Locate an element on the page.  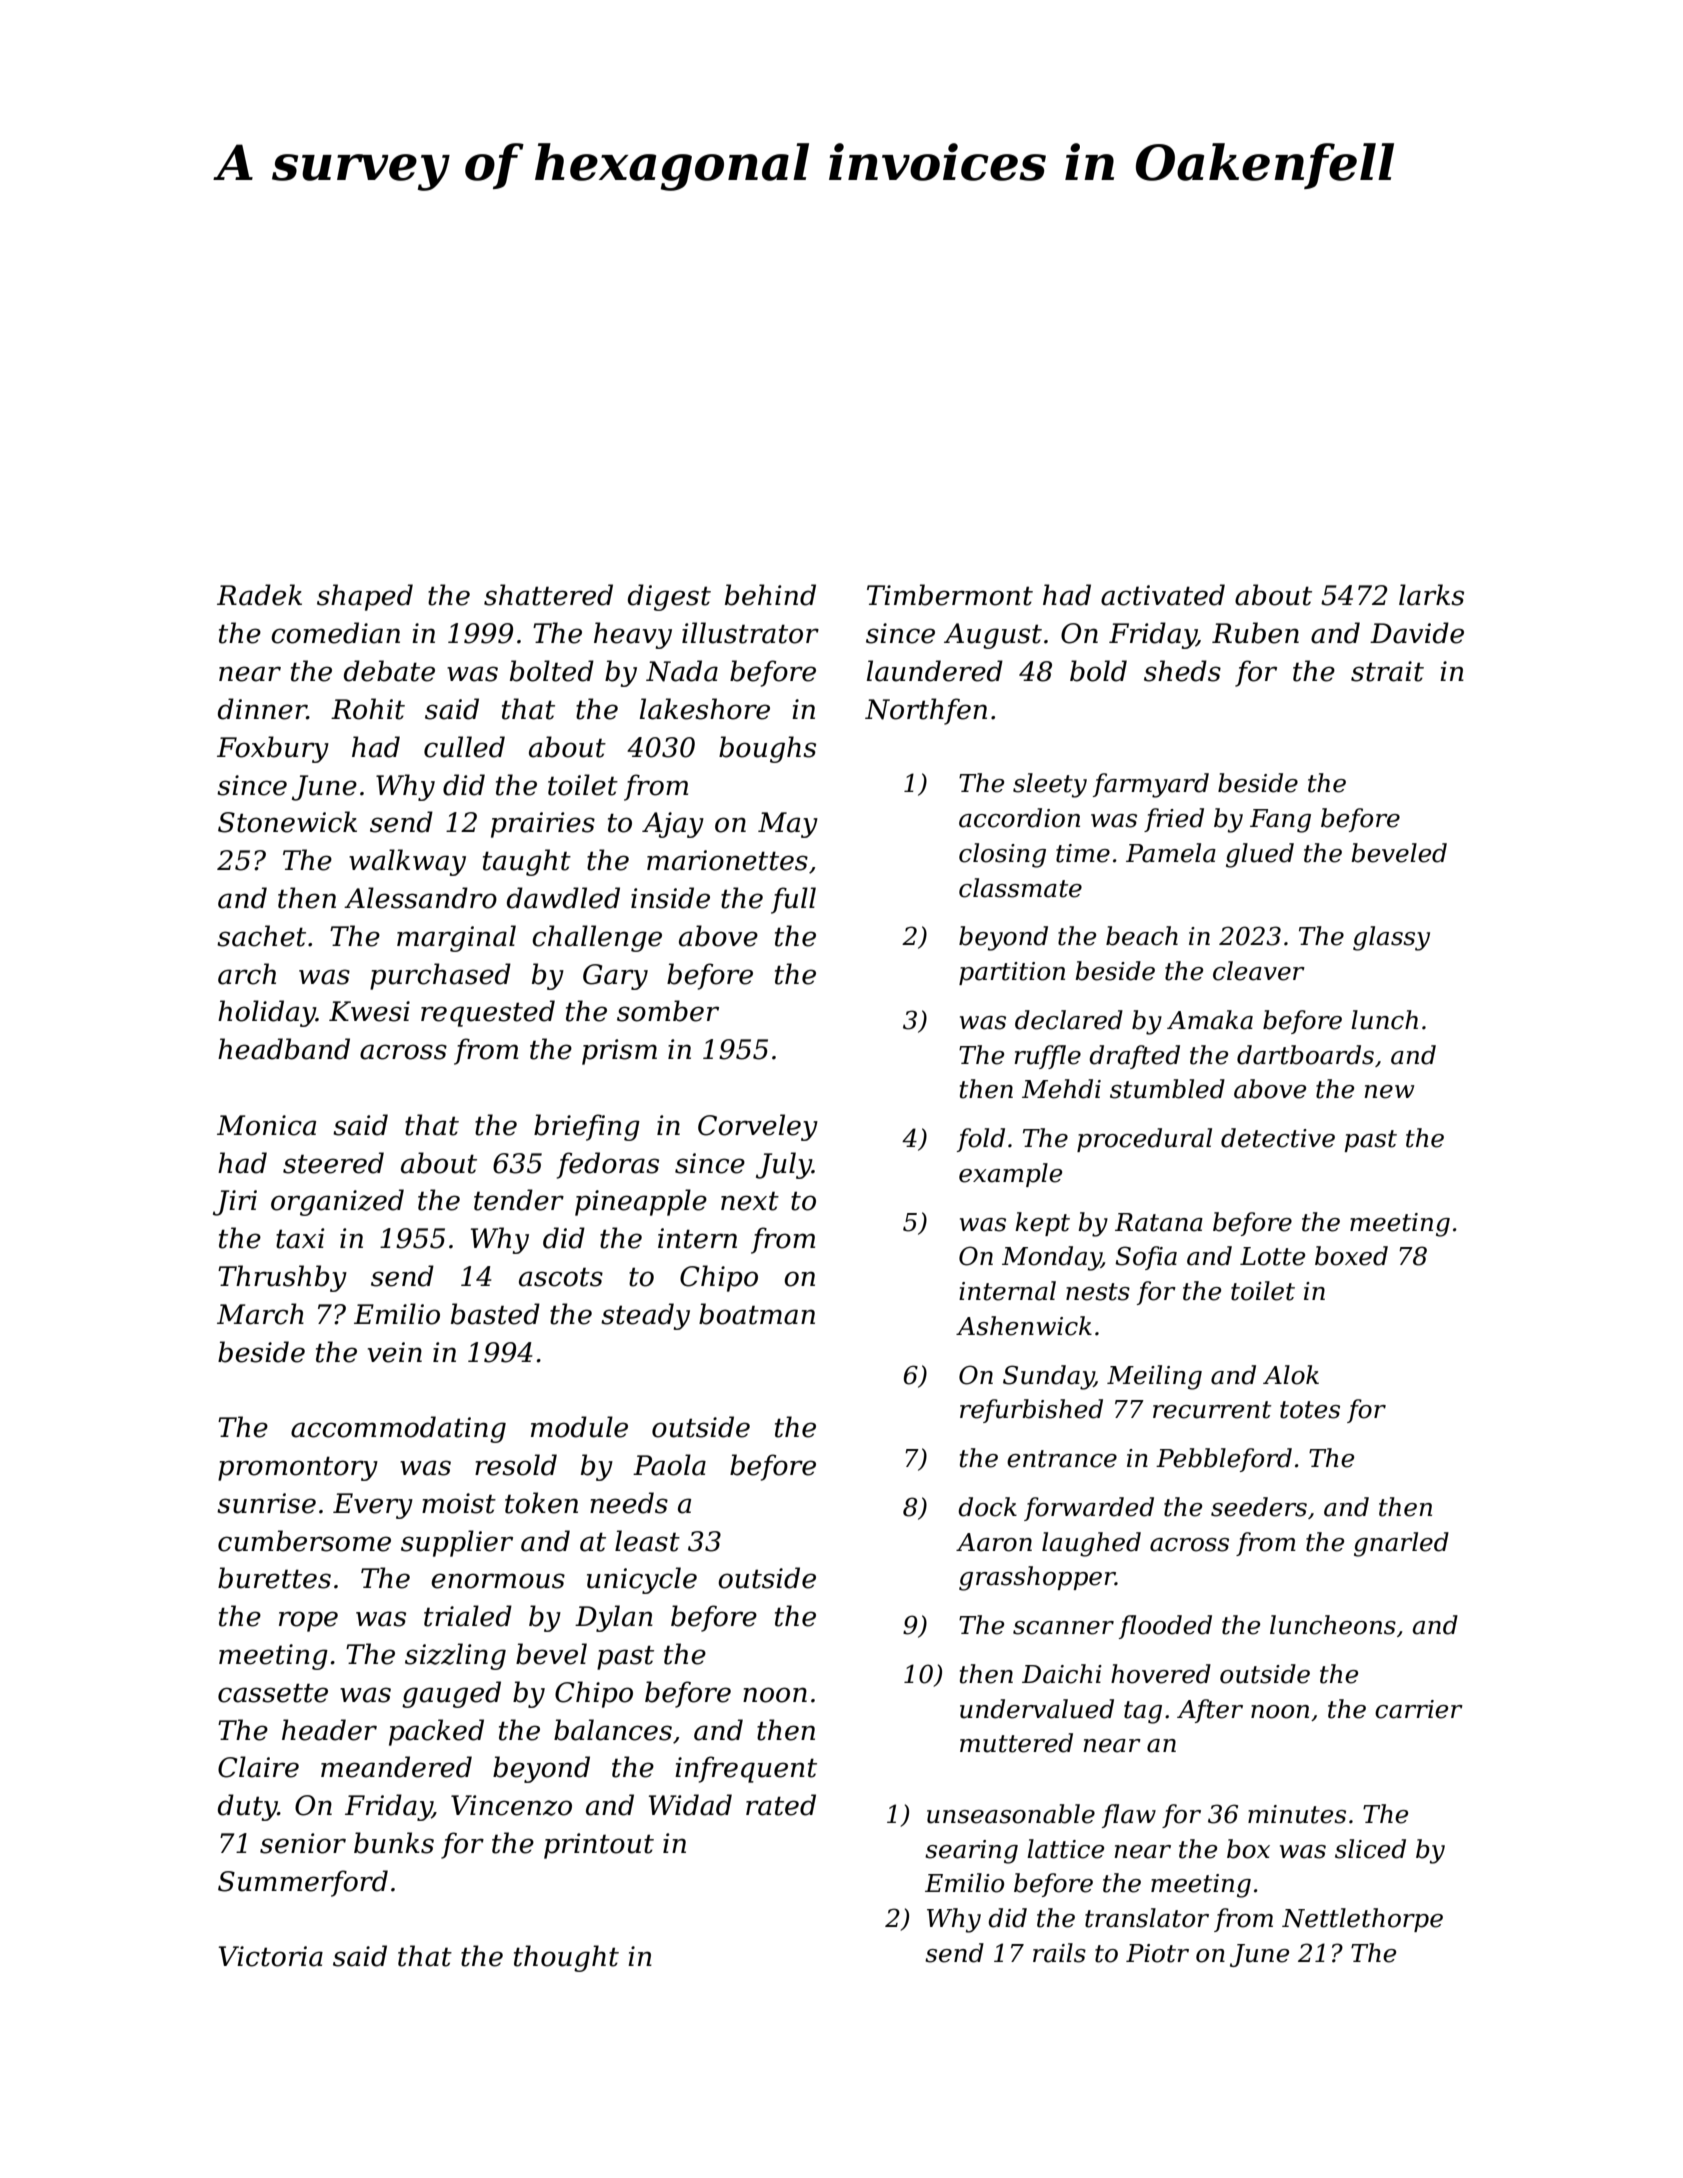
kept is located at coordinates (1042, 1224).
